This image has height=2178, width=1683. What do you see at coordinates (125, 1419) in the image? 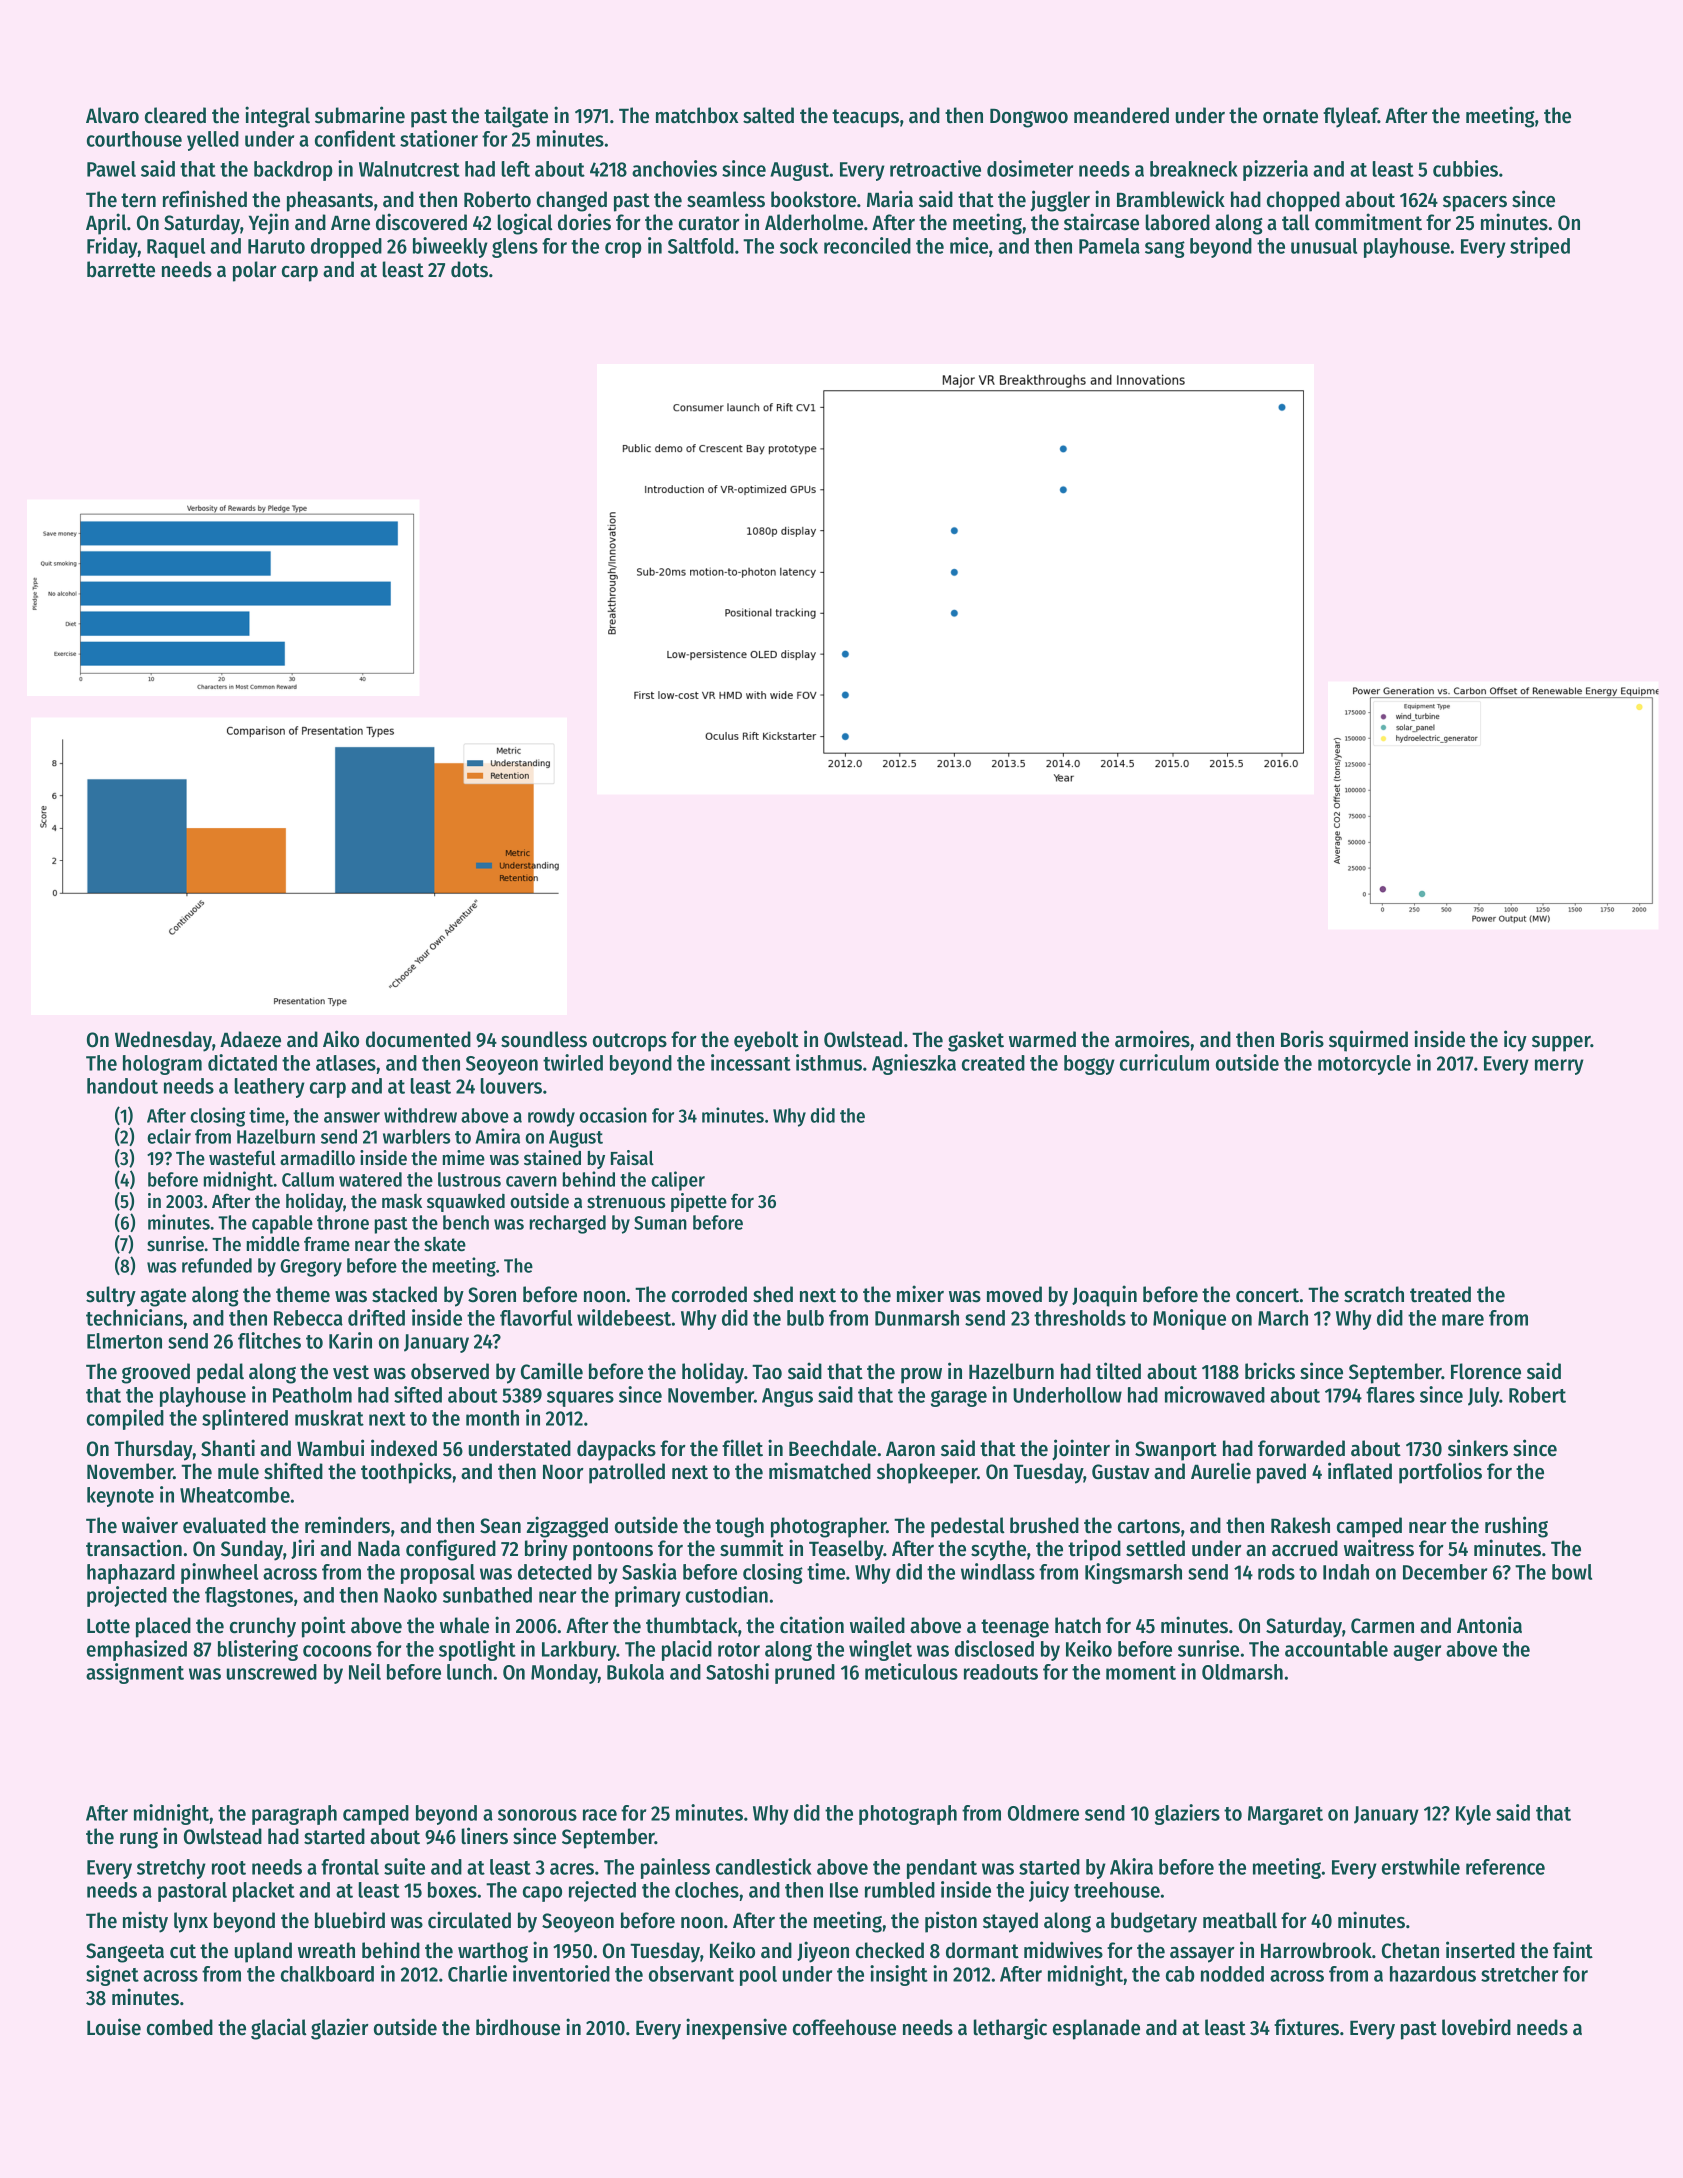
I see `compiled` at bounding box center [125, 1419].
